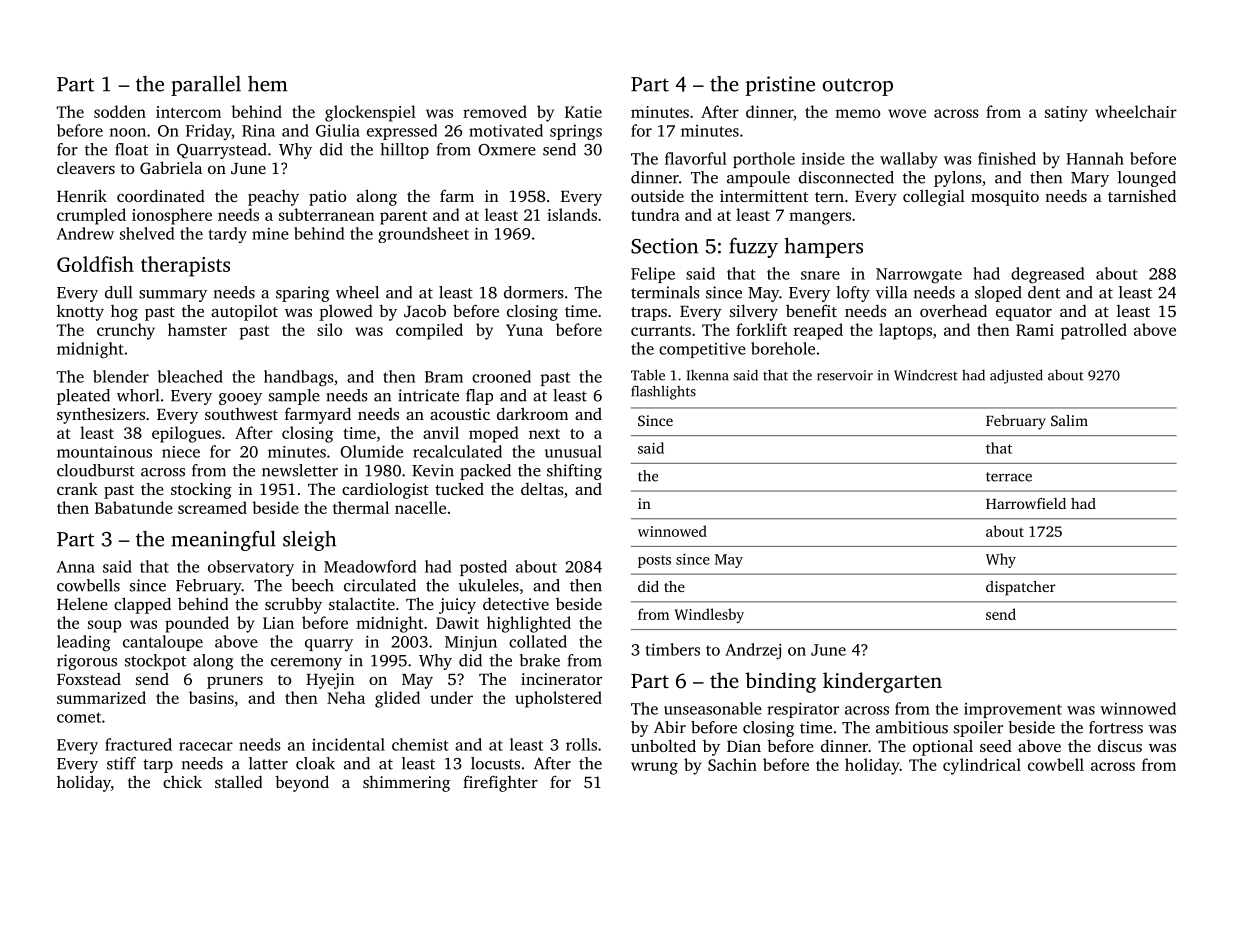 The image size is (1233, 952). Describe the element at coordinates (209, 132) in the document. I see `Friday` at that location.
